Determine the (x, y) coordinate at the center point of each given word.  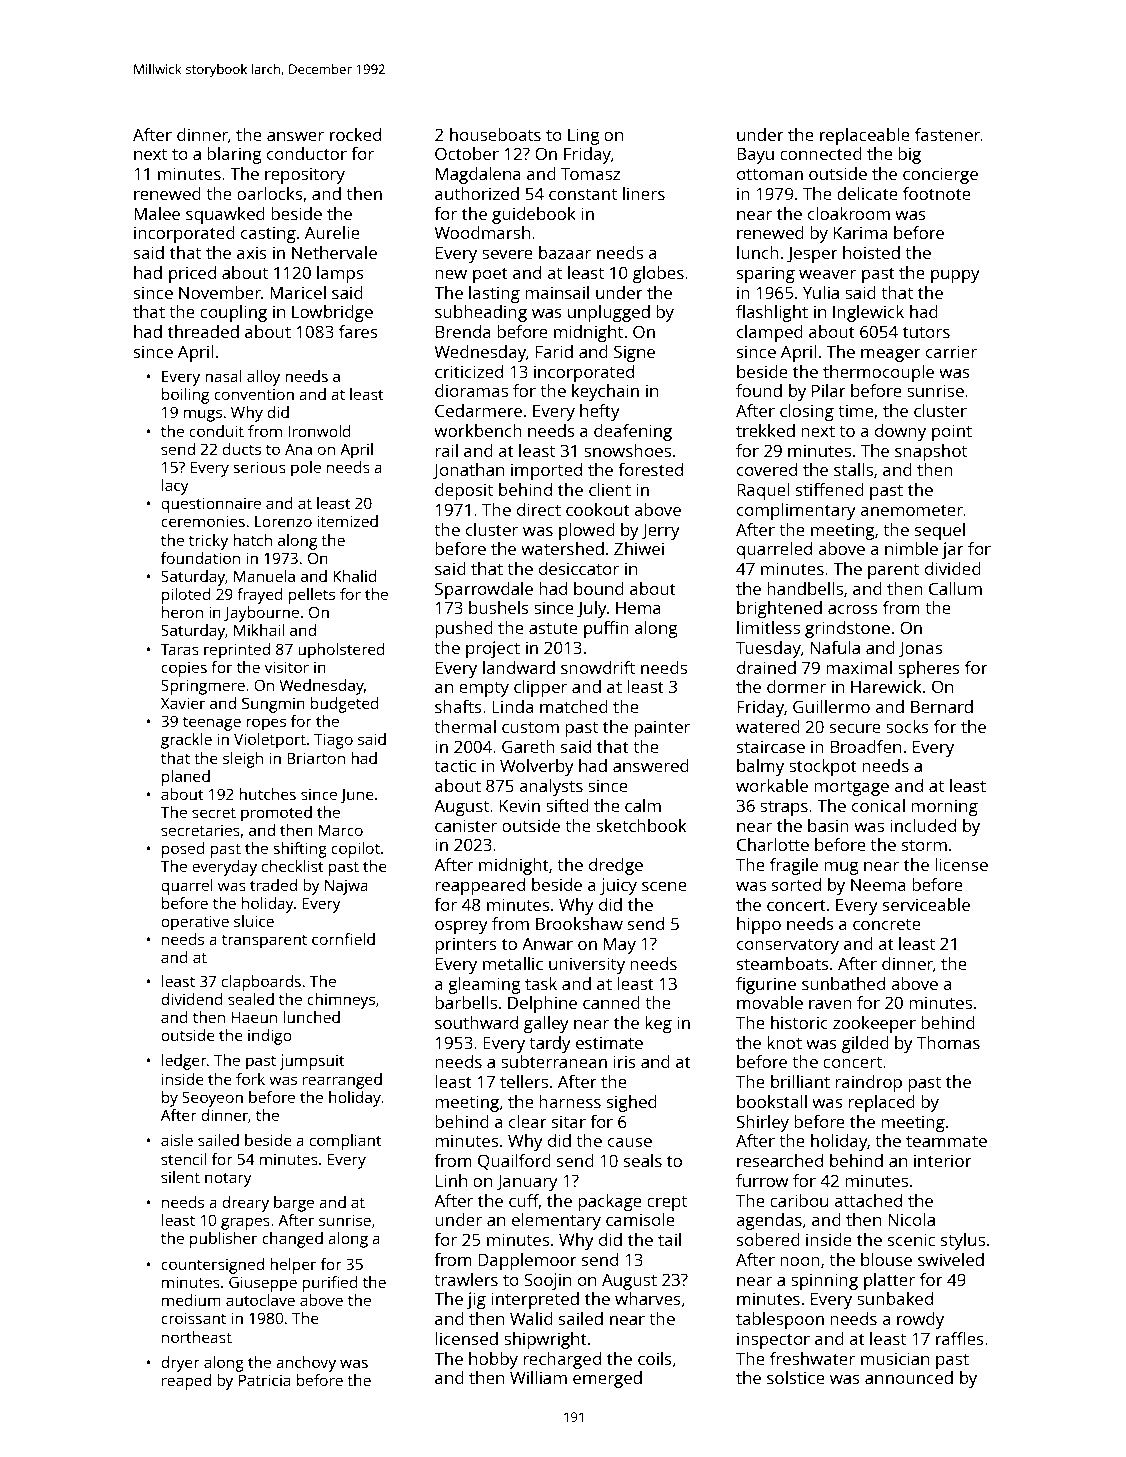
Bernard (942, 706)
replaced (881, 1103)
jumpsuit (312, 1062)
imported (546, 471)
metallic (513, 963)
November (220, 292)
